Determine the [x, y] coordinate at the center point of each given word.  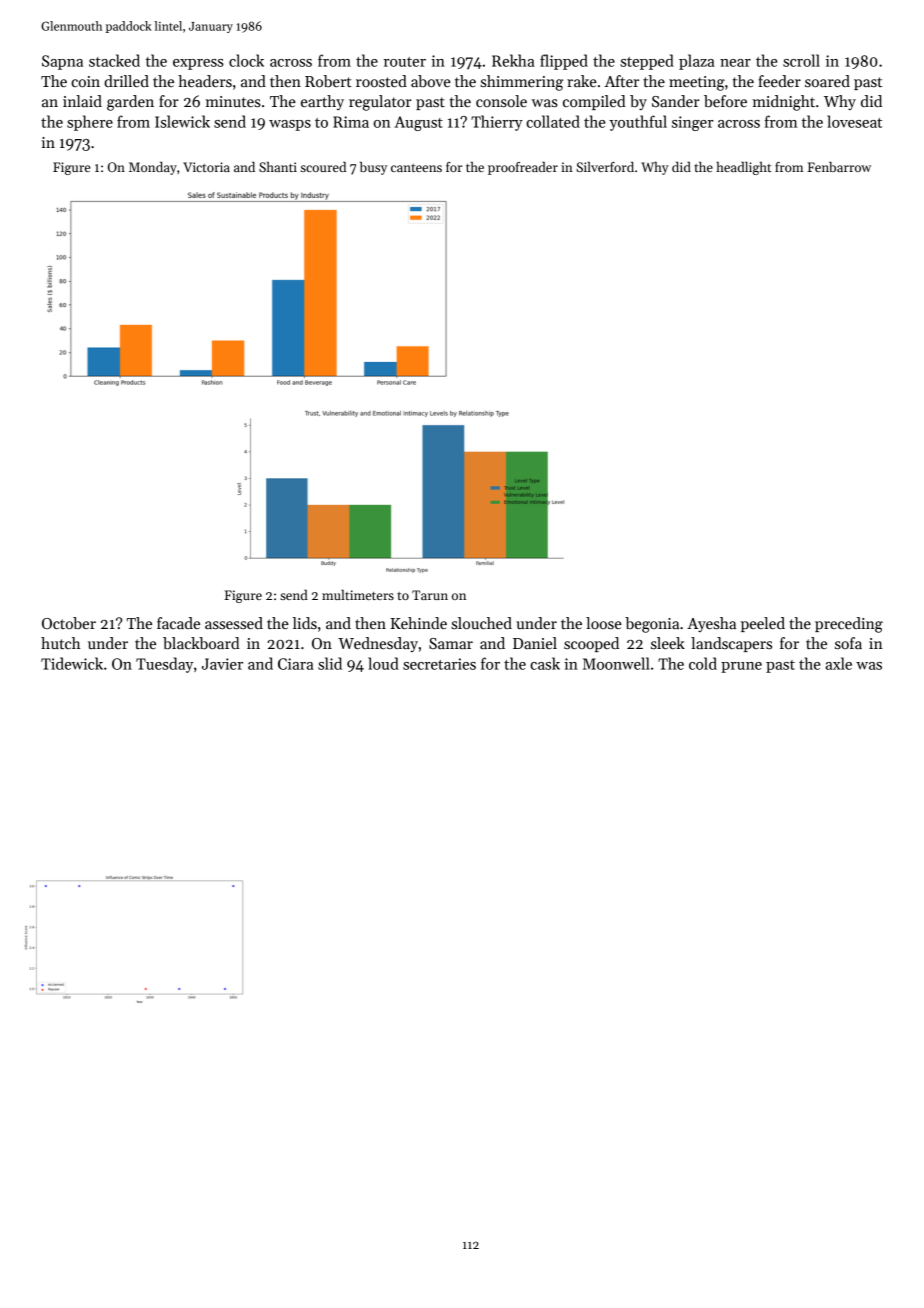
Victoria [206, 167]
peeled [763, 624]
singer [693, 123]
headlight [744, 168]
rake [582, 81]
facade [178, 623]
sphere [90, 123]
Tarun [430, 595]
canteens [416, 168]
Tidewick [72, 663]
